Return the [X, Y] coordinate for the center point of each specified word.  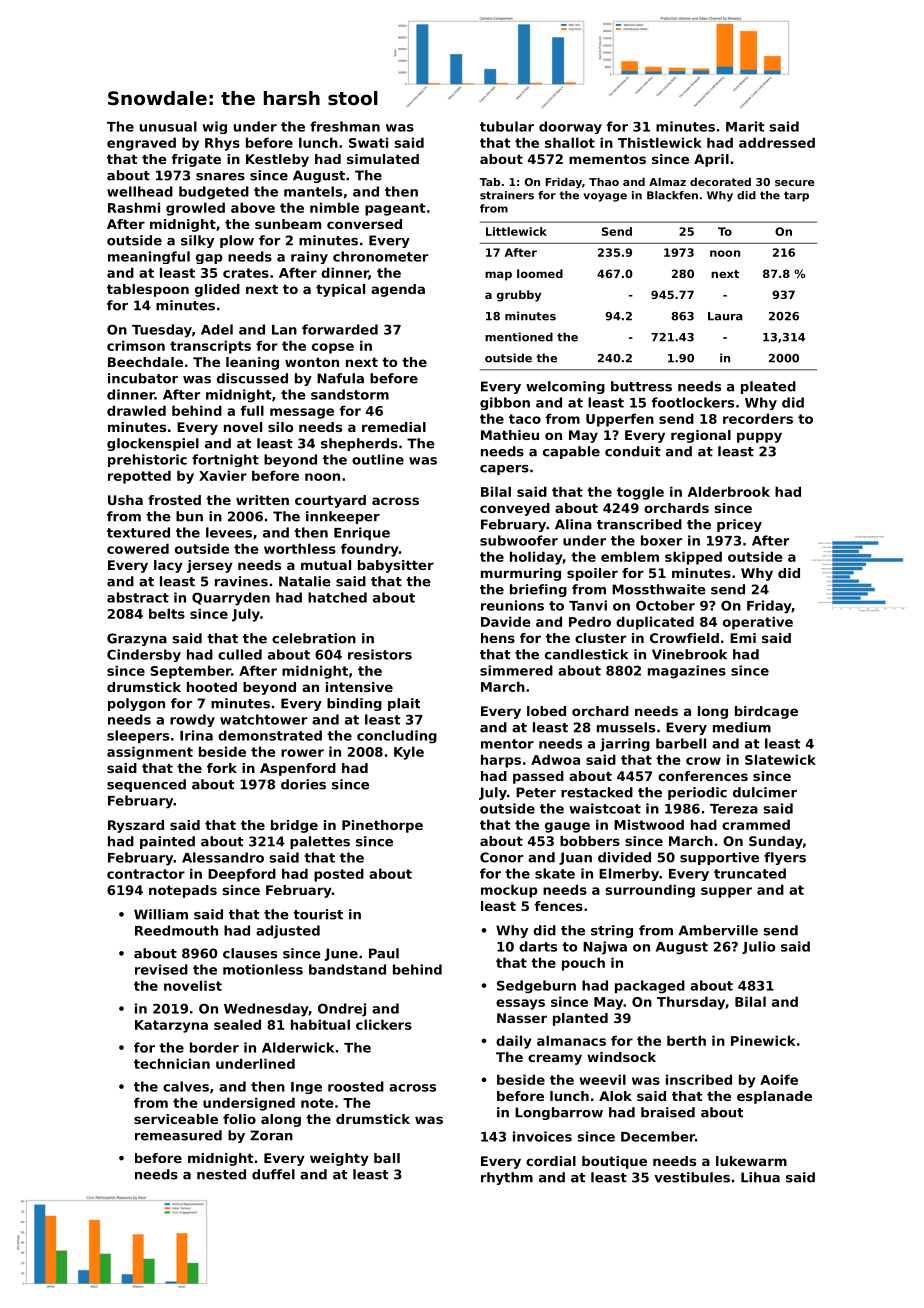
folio [239, 1119]
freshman [345, 126]
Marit [745, 126]
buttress [641, 386]
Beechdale [145, 362]
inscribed [699, 1079]
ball [387, 1158]
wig [214, 127]
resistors [380, 654]
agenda [398, 290]
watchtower [263, 719]
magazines [687, 672]
